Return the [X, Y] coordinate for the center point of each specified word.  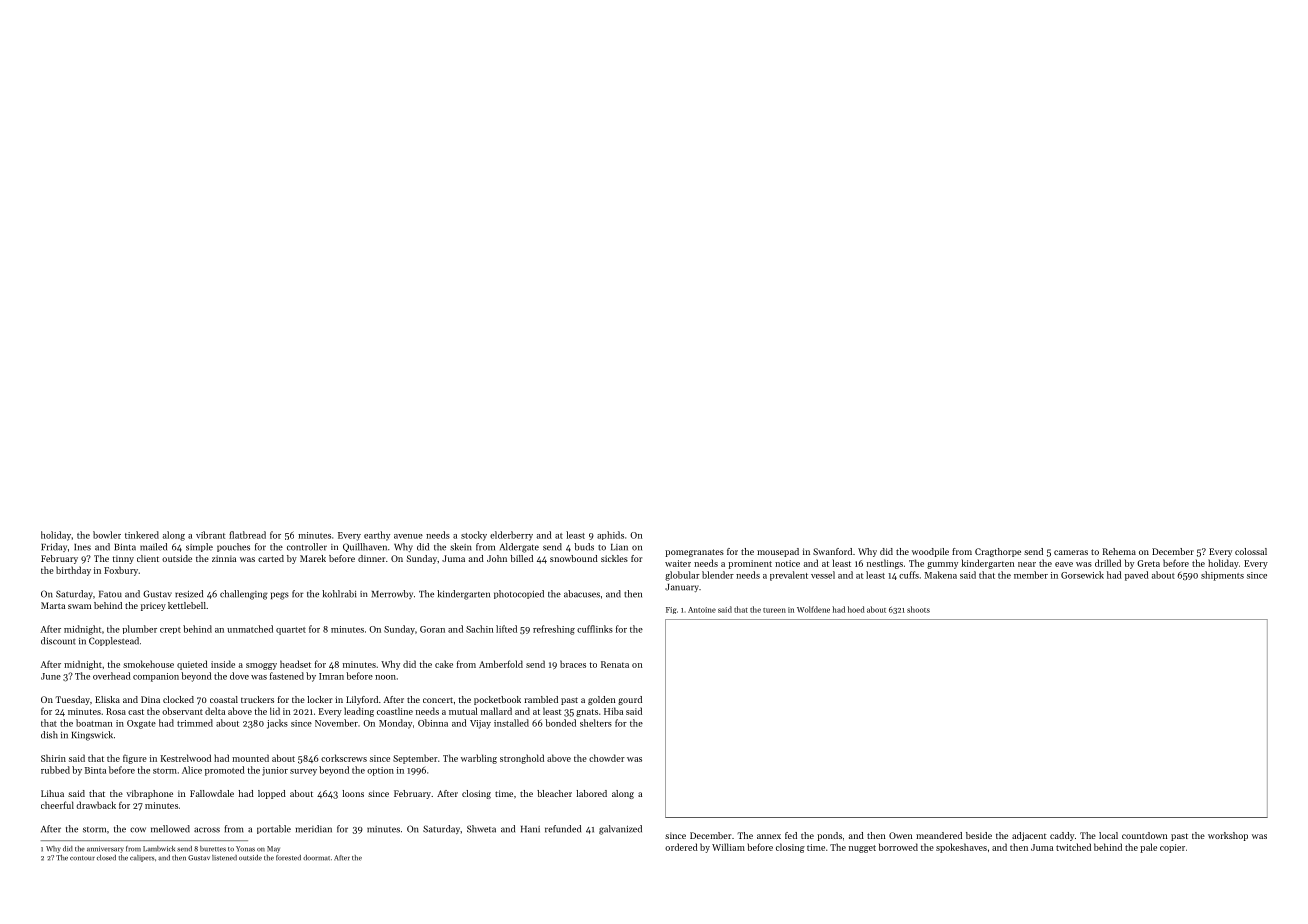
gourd [630, 700]
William [728, 847]
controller [307, 547]
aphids [610, 535]
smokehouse [148, 664]
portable [274, 829]
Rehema [1119, 551]
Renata [615, 664]
